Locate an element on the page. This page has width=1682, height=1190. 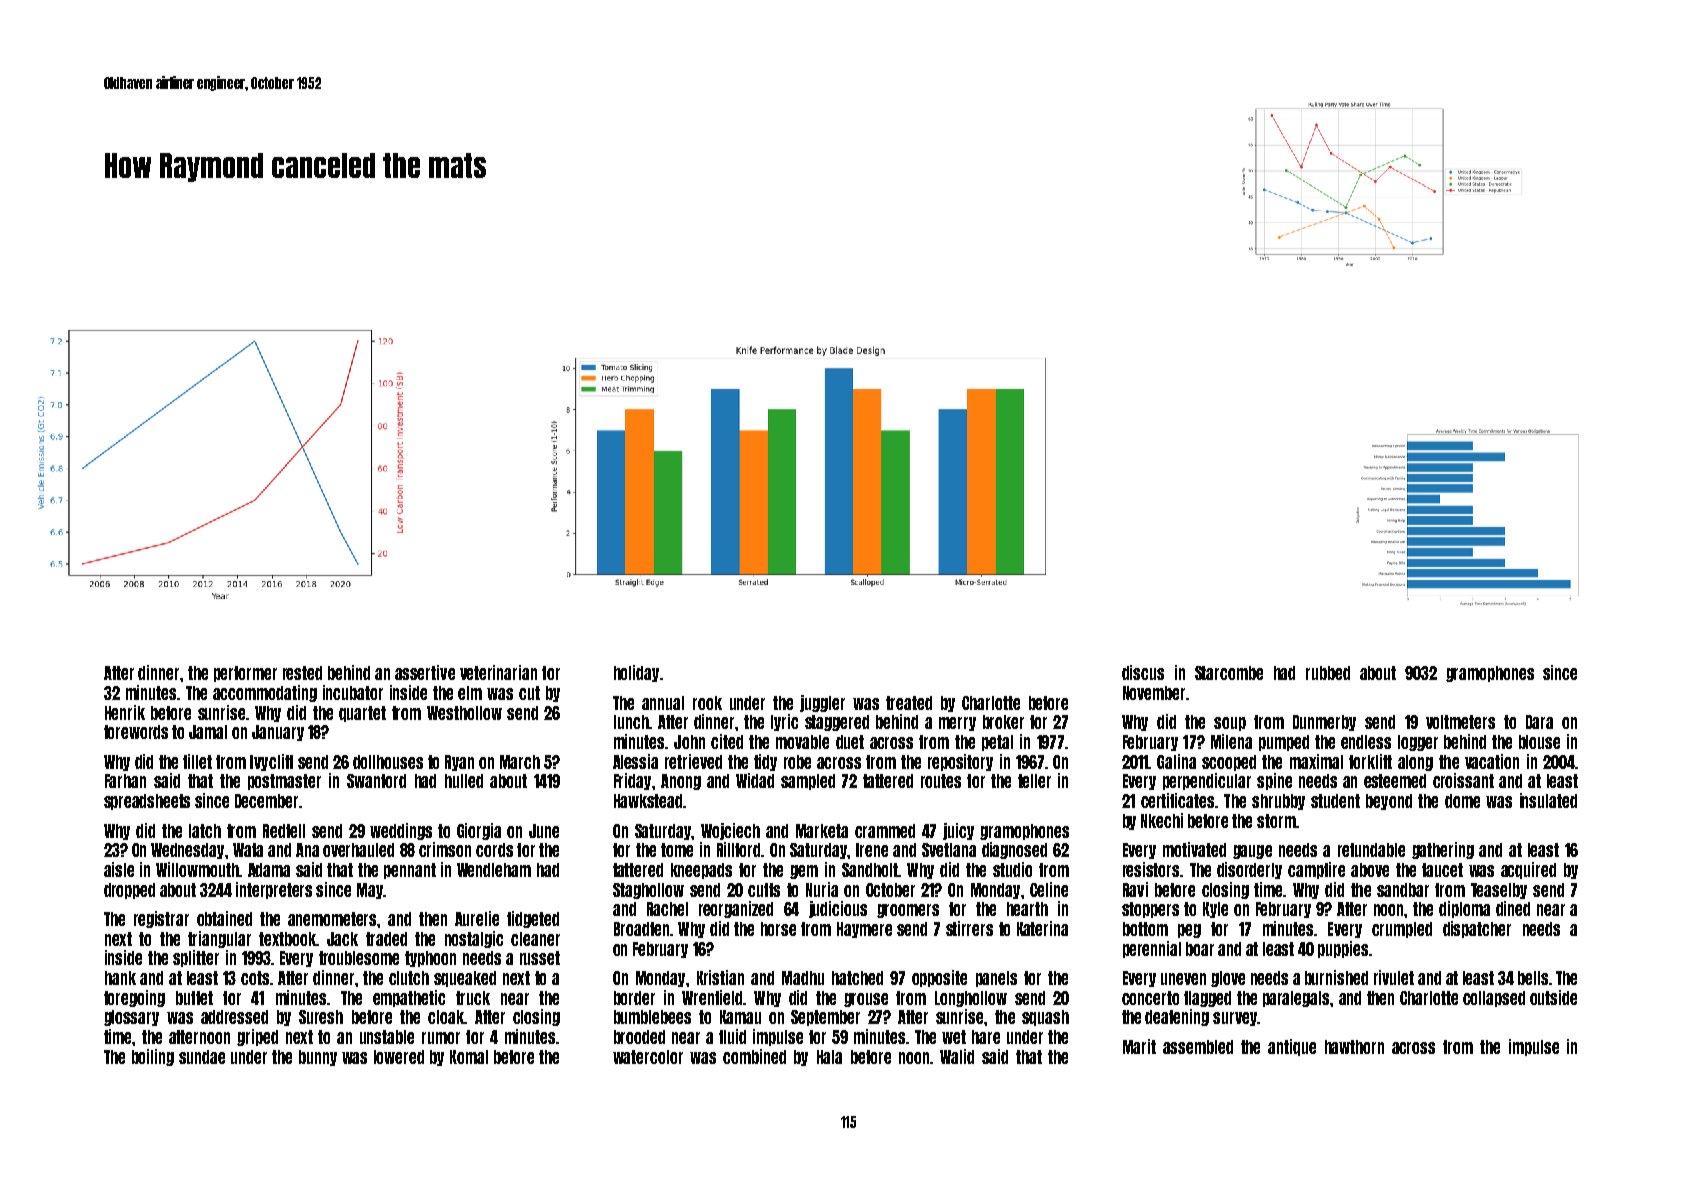
rubbed is located at coordinates (1328, 673).
